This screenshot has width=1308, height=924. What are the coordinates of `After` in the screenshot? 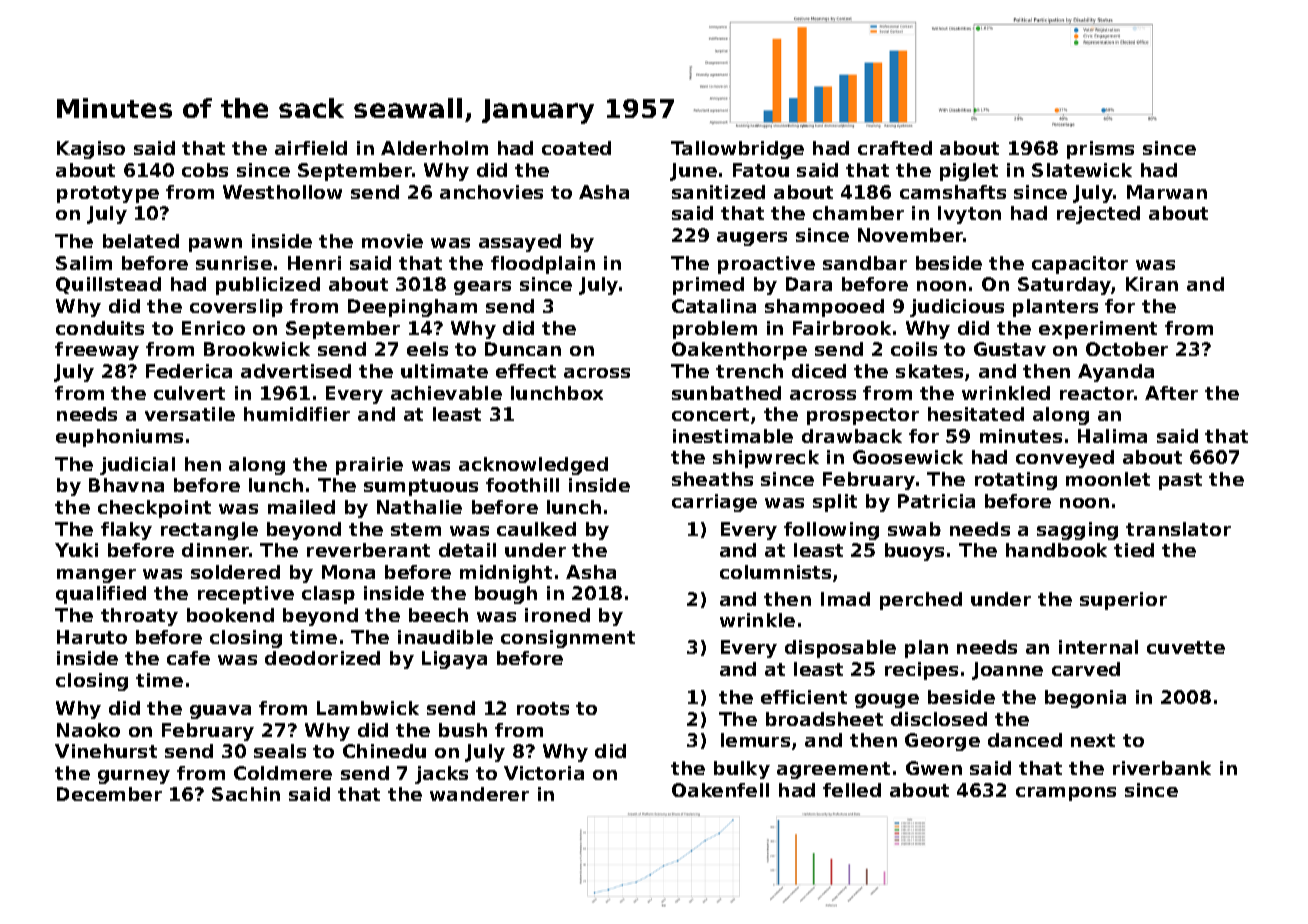 It's located at (1171, 393).
